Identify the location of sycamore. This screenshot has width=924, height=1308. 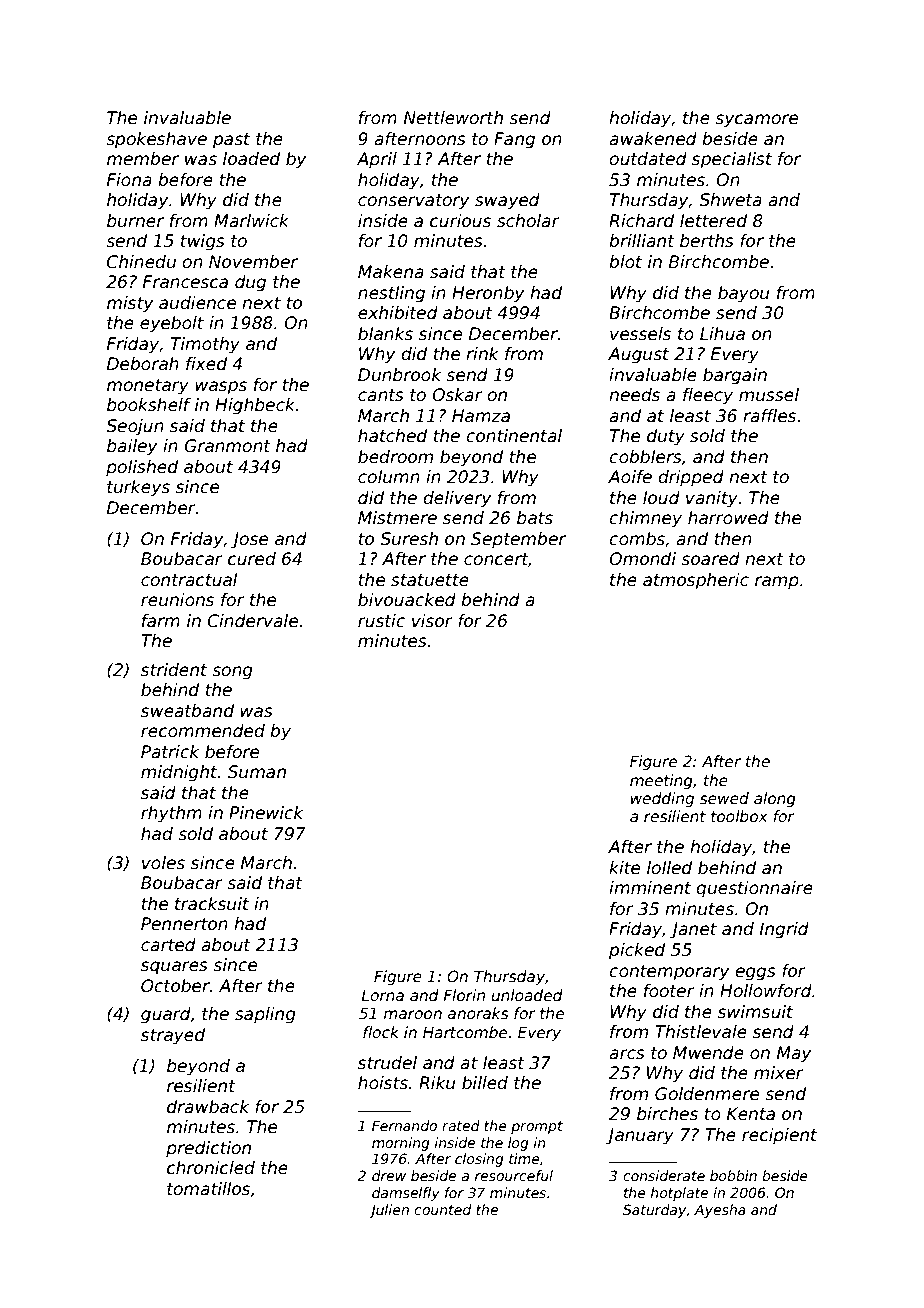
(756, 121).
